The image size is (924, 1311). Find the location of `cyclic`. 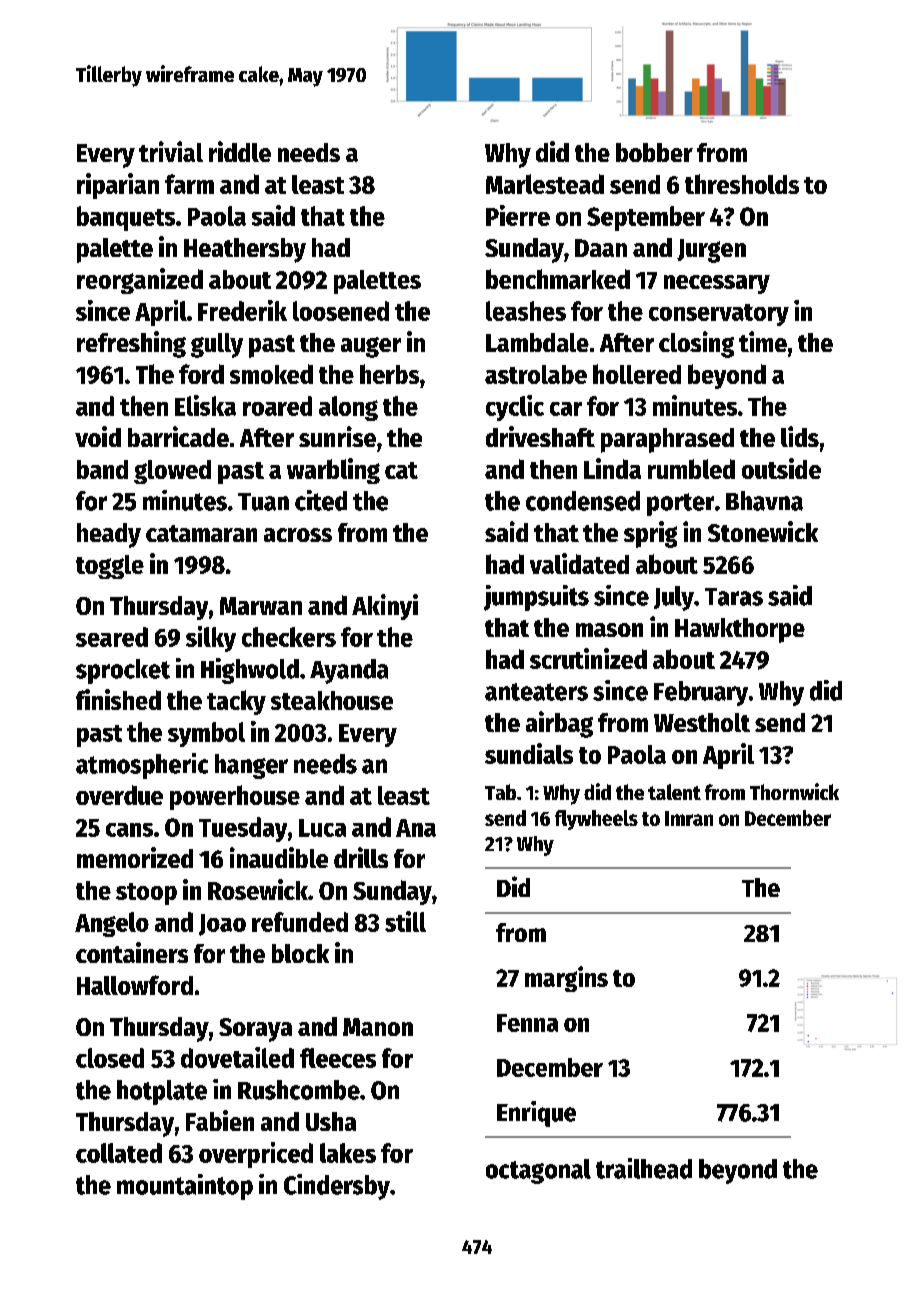

cyclic is located at coordinates (515, 408).
